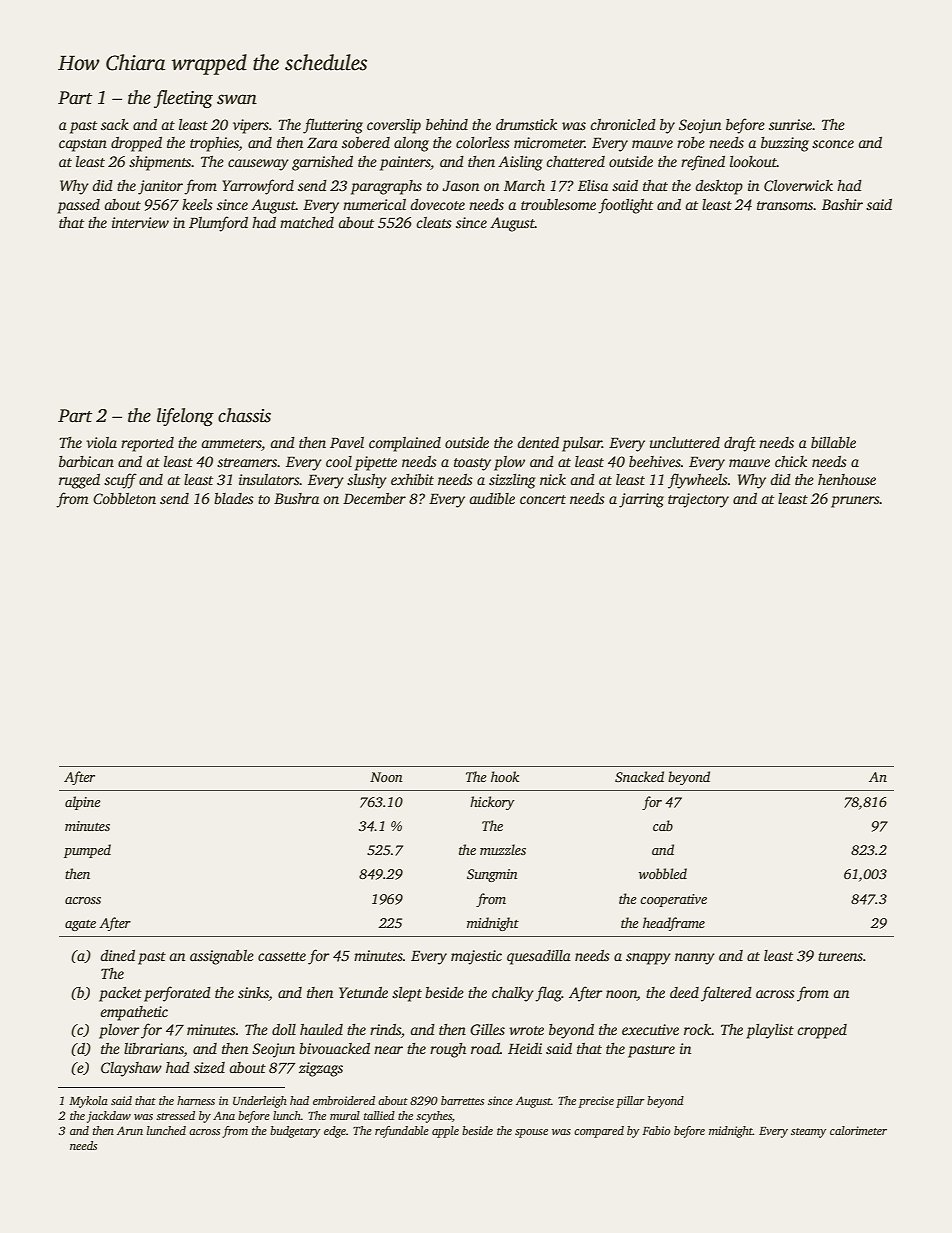  I want to click on fleeting, so click(183, 99).
